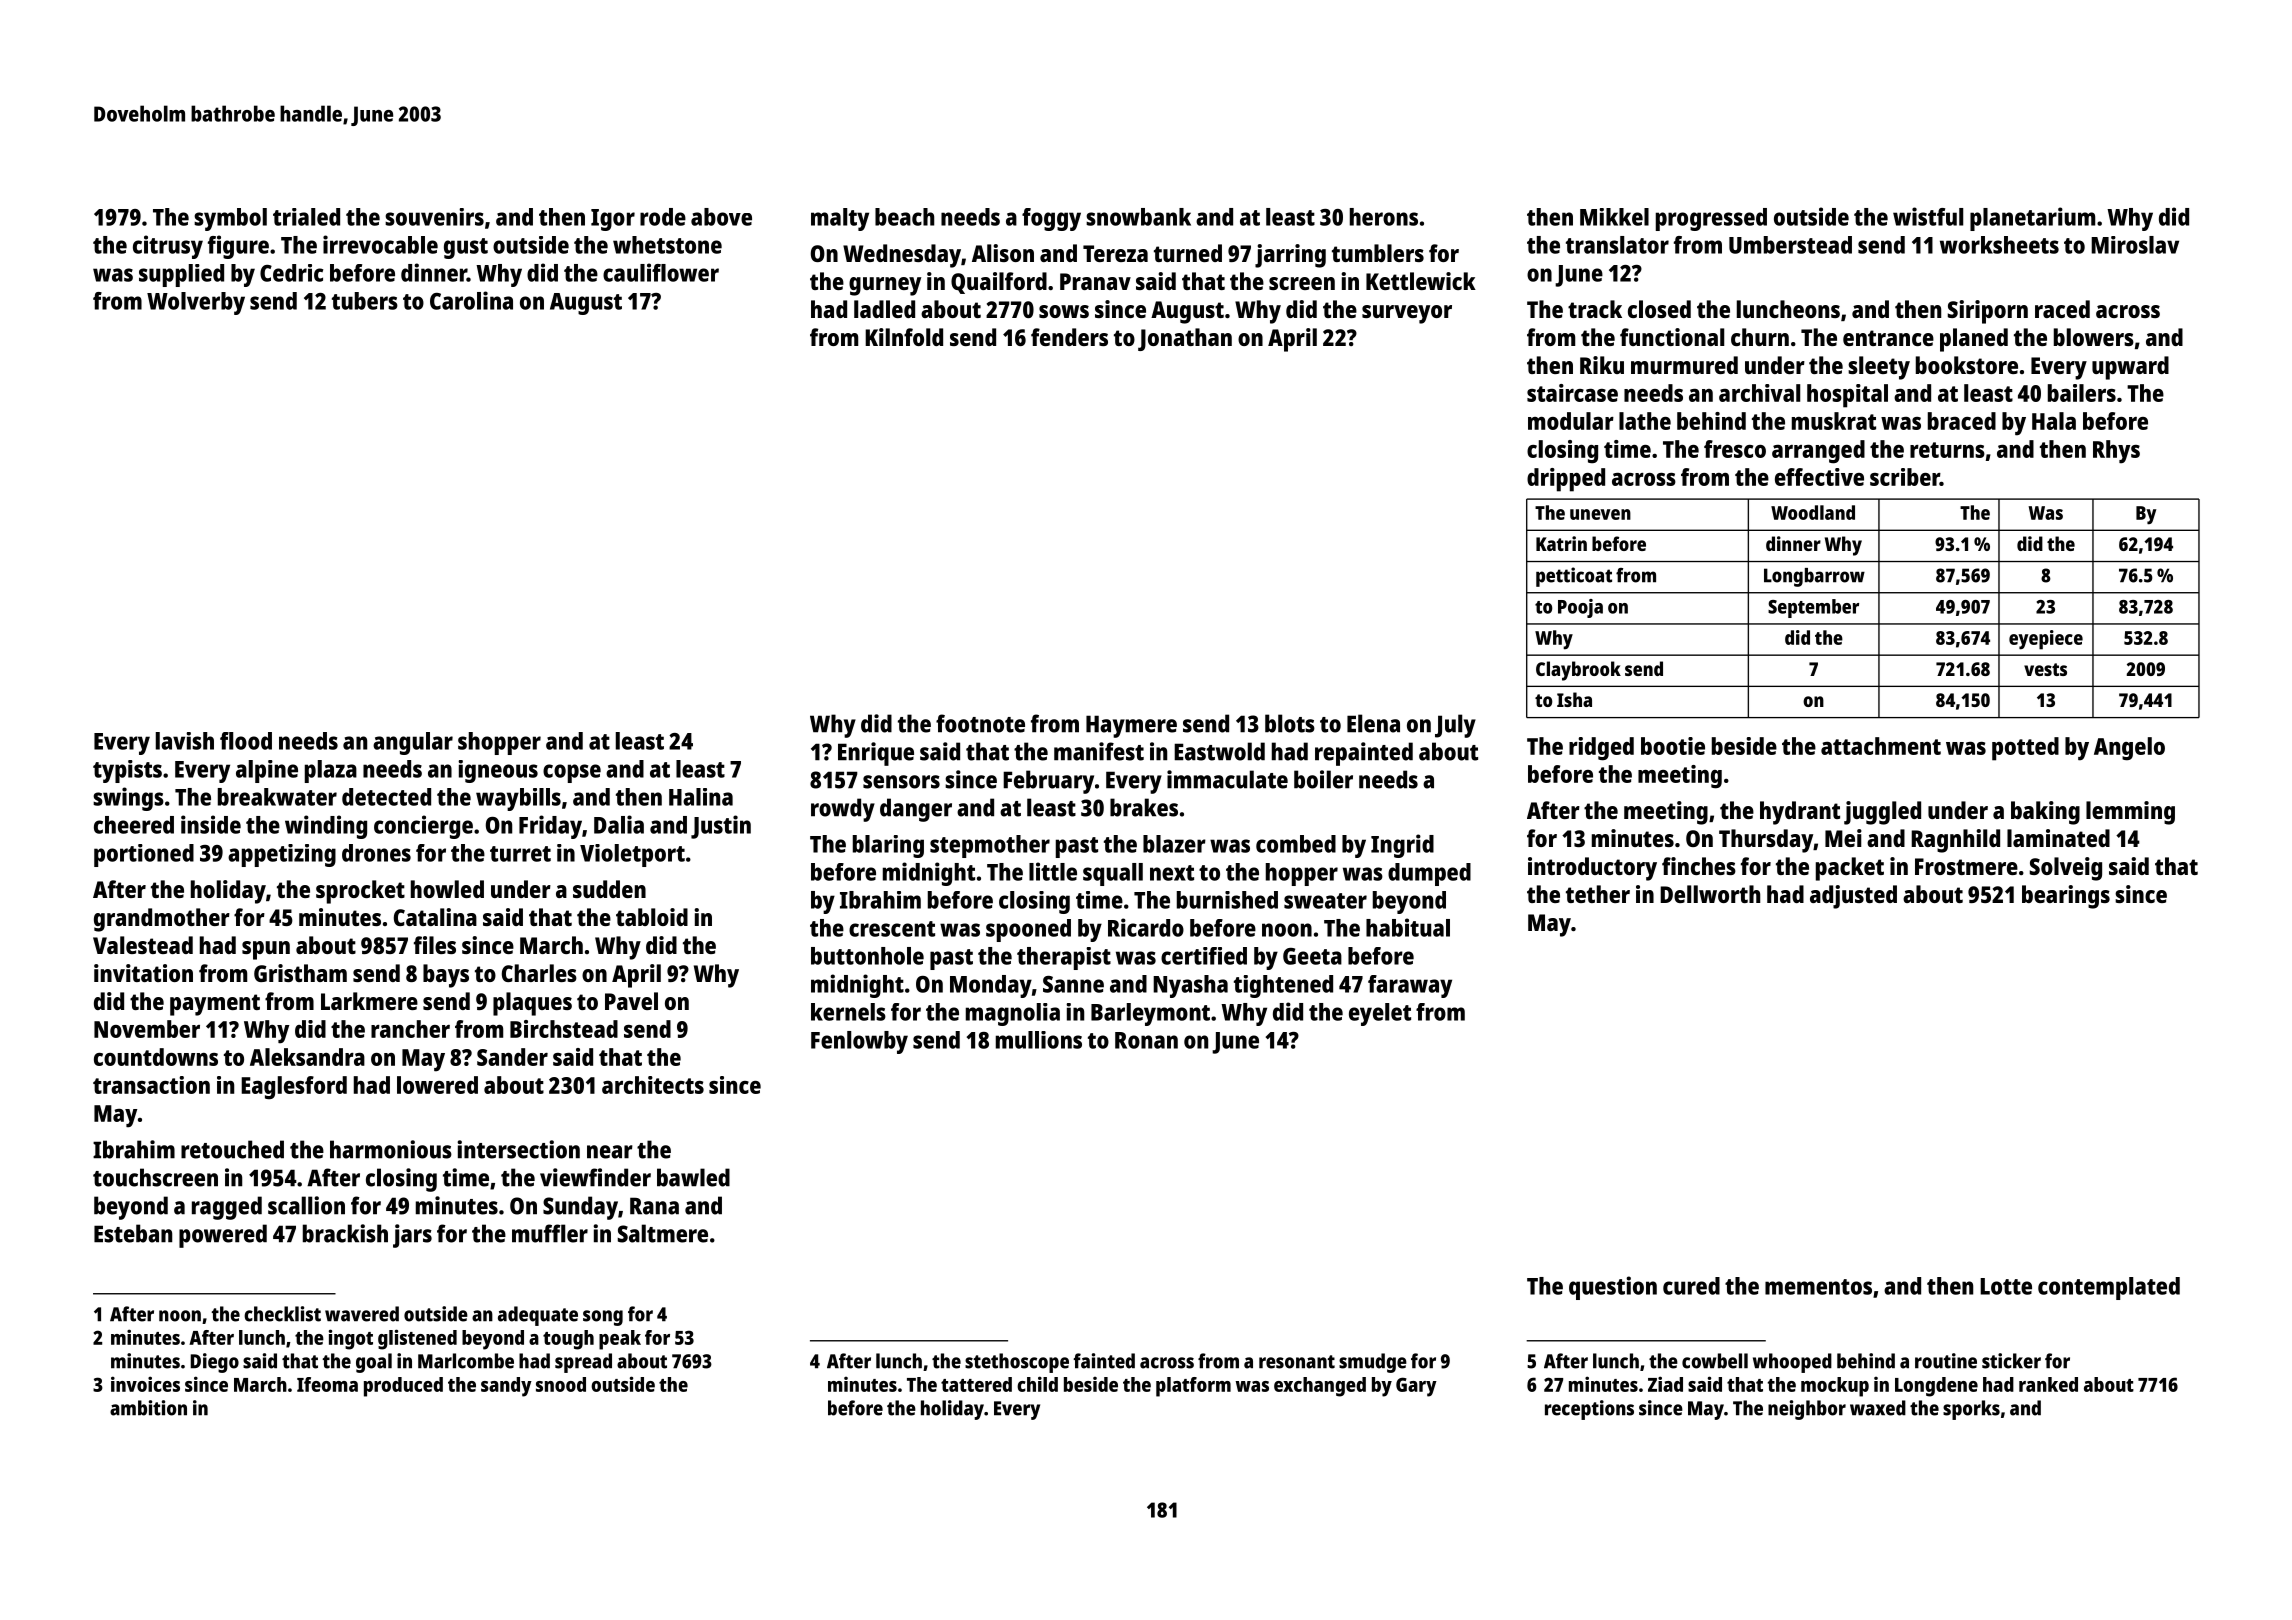 The height and width of the screenshot is (1620, 2292). What do you see at coordinates (1138, 217) in the screenshot?
I see `snowbank` at bounding box center [1138, 217].
